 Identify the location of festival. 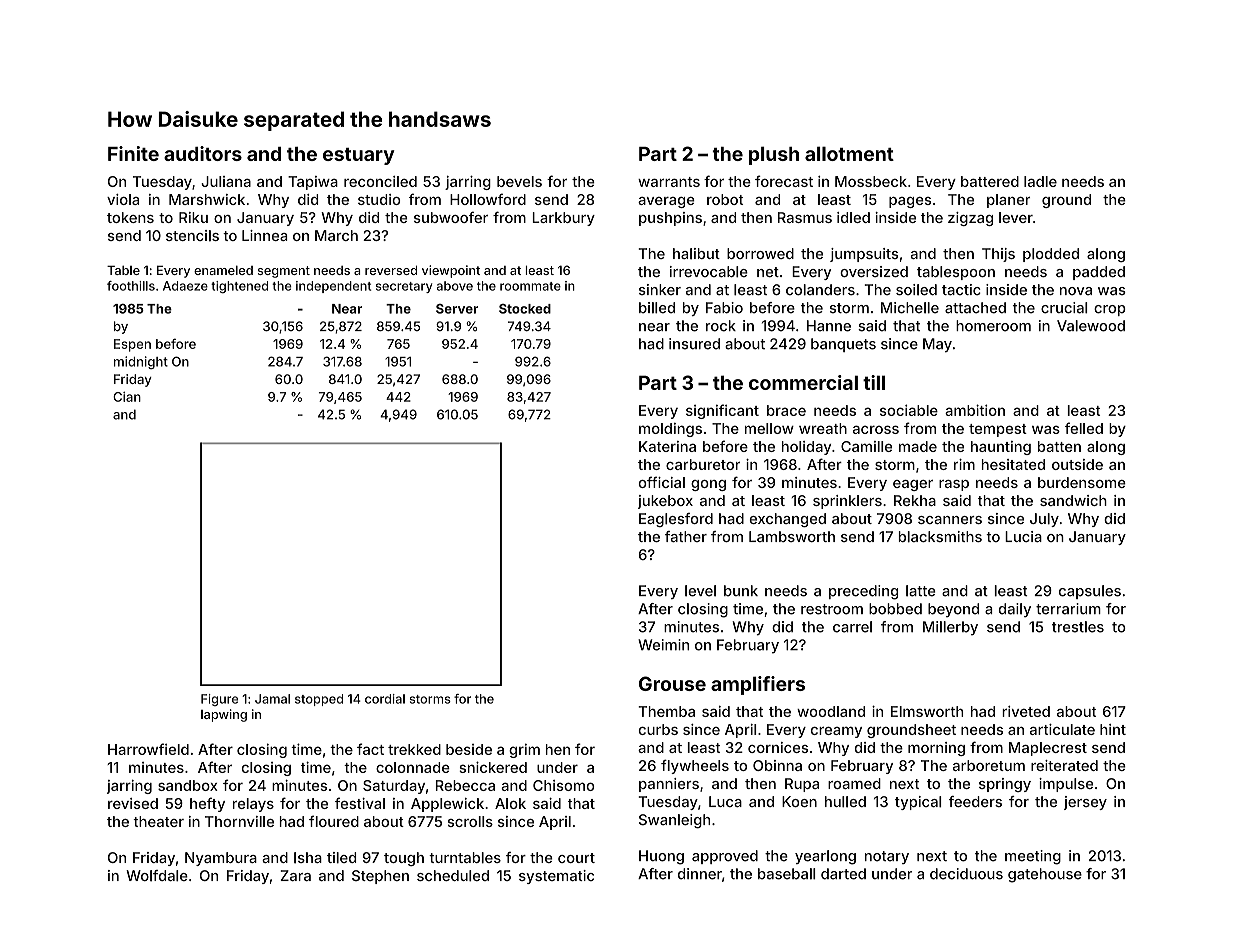
(360, 803).
